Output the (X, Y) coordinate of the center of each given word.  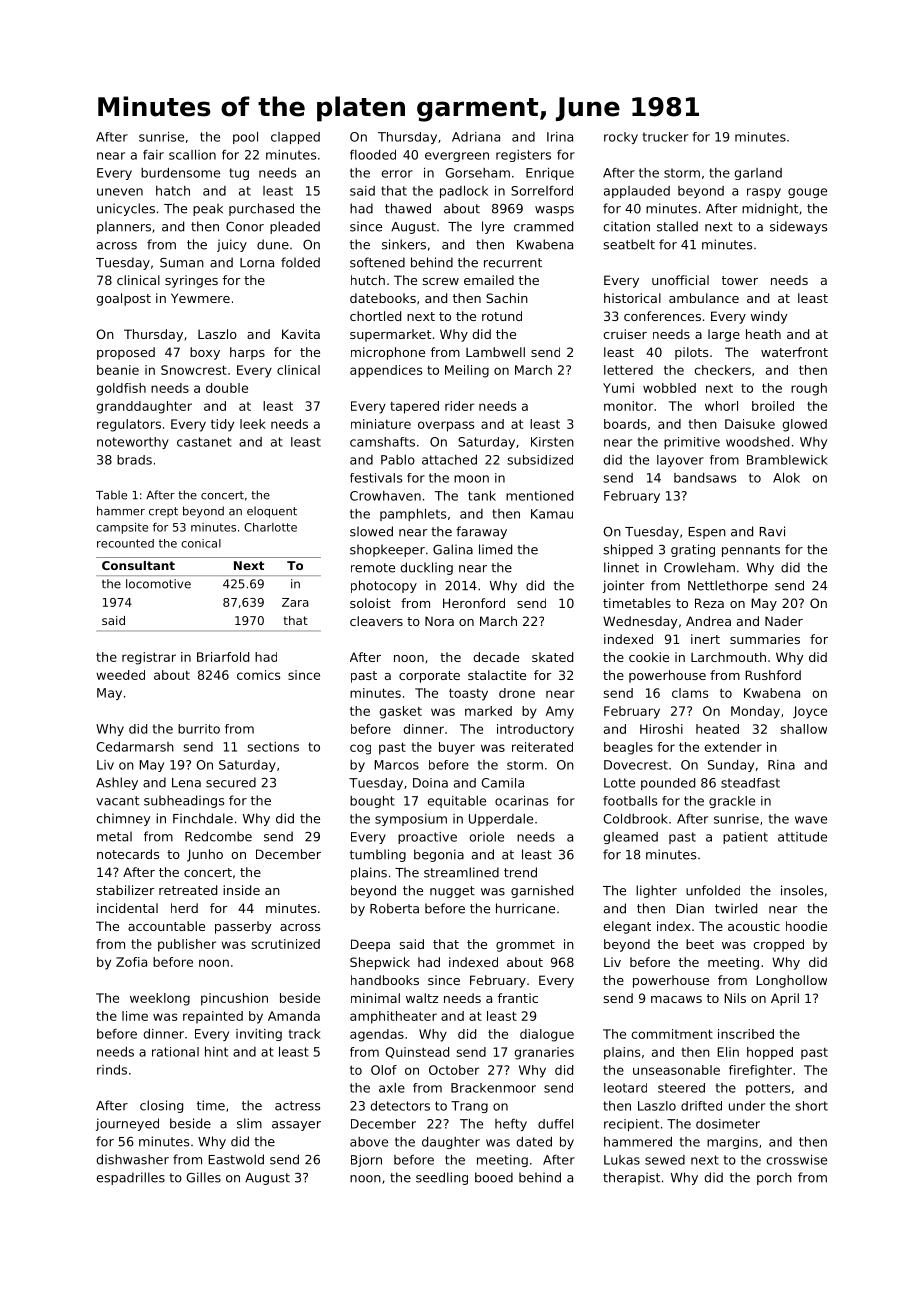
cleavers (376, 621)
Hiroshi (661, 729)
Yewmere (200, 298)
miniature (381, 424)
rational (175, 1052)
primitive (692, 443)
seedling (442, 1178)
